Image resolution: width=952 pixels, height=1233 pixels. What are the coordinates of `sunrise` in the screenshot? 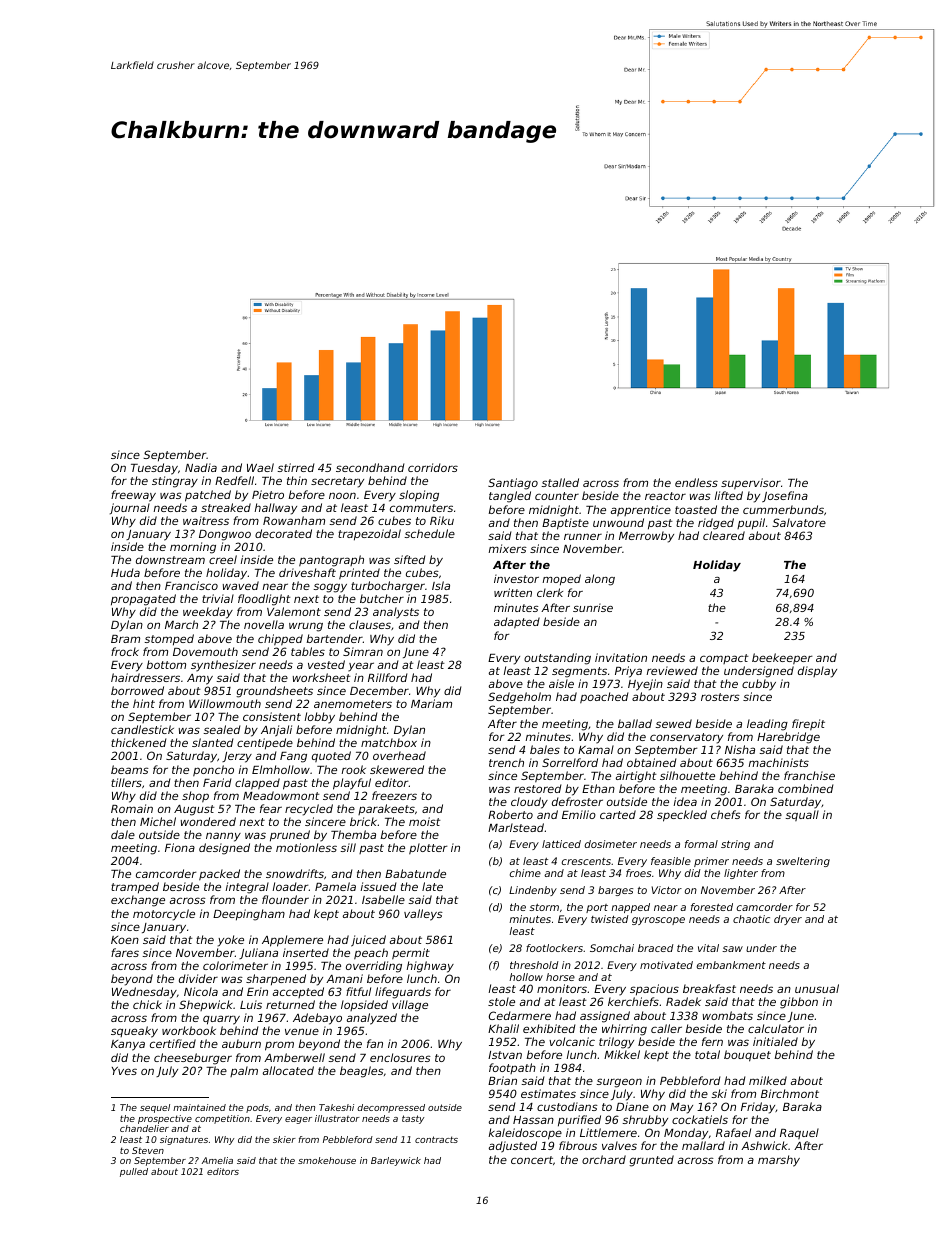 It's located at (593, 607).
